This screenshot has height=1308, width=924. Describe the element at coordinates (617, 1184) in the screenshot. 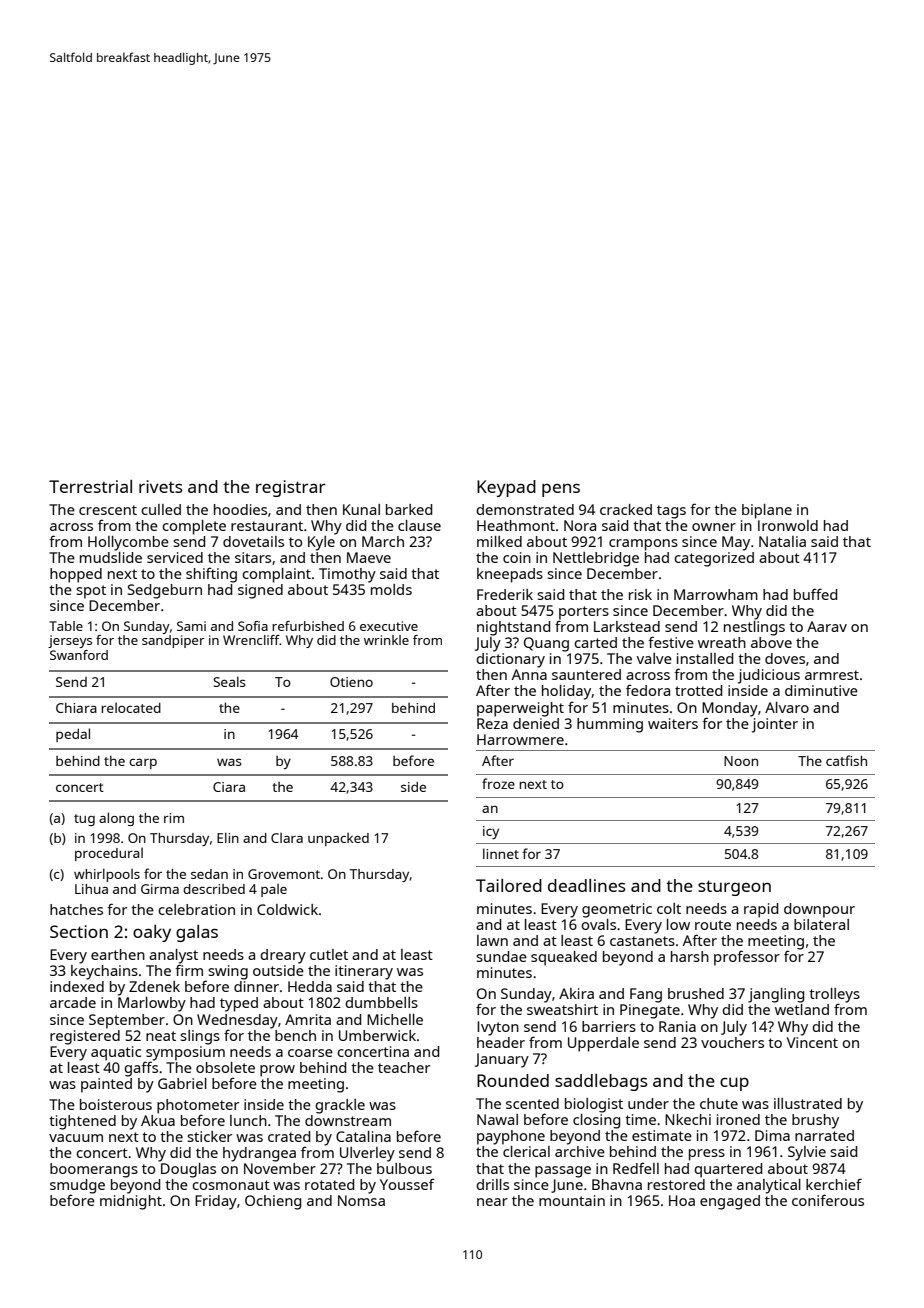

I see `Bhavna` at that location.
